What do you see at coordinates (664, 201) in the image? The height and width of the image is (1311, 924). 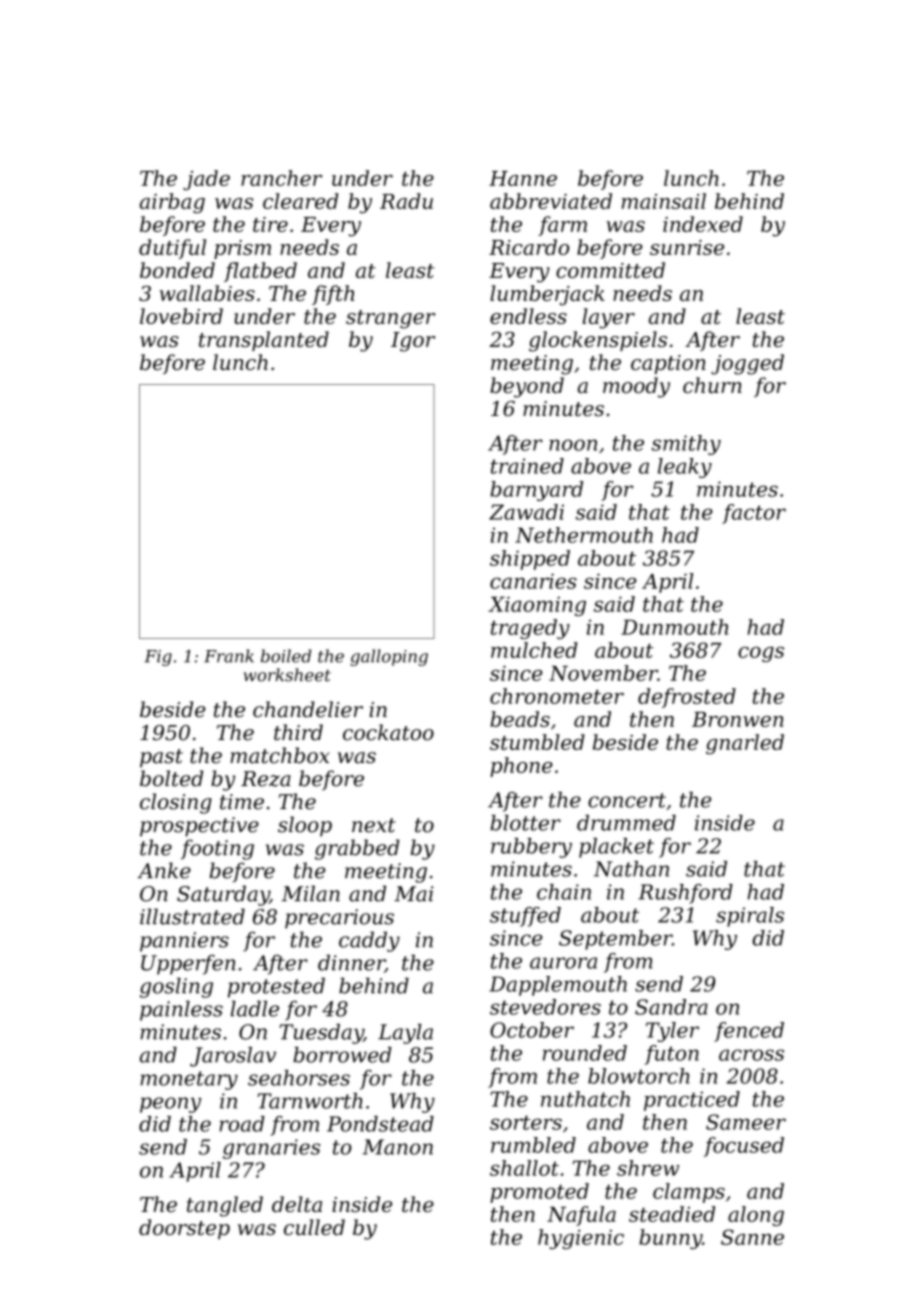 I see `mainsail` at bounding box center [664, 201].
